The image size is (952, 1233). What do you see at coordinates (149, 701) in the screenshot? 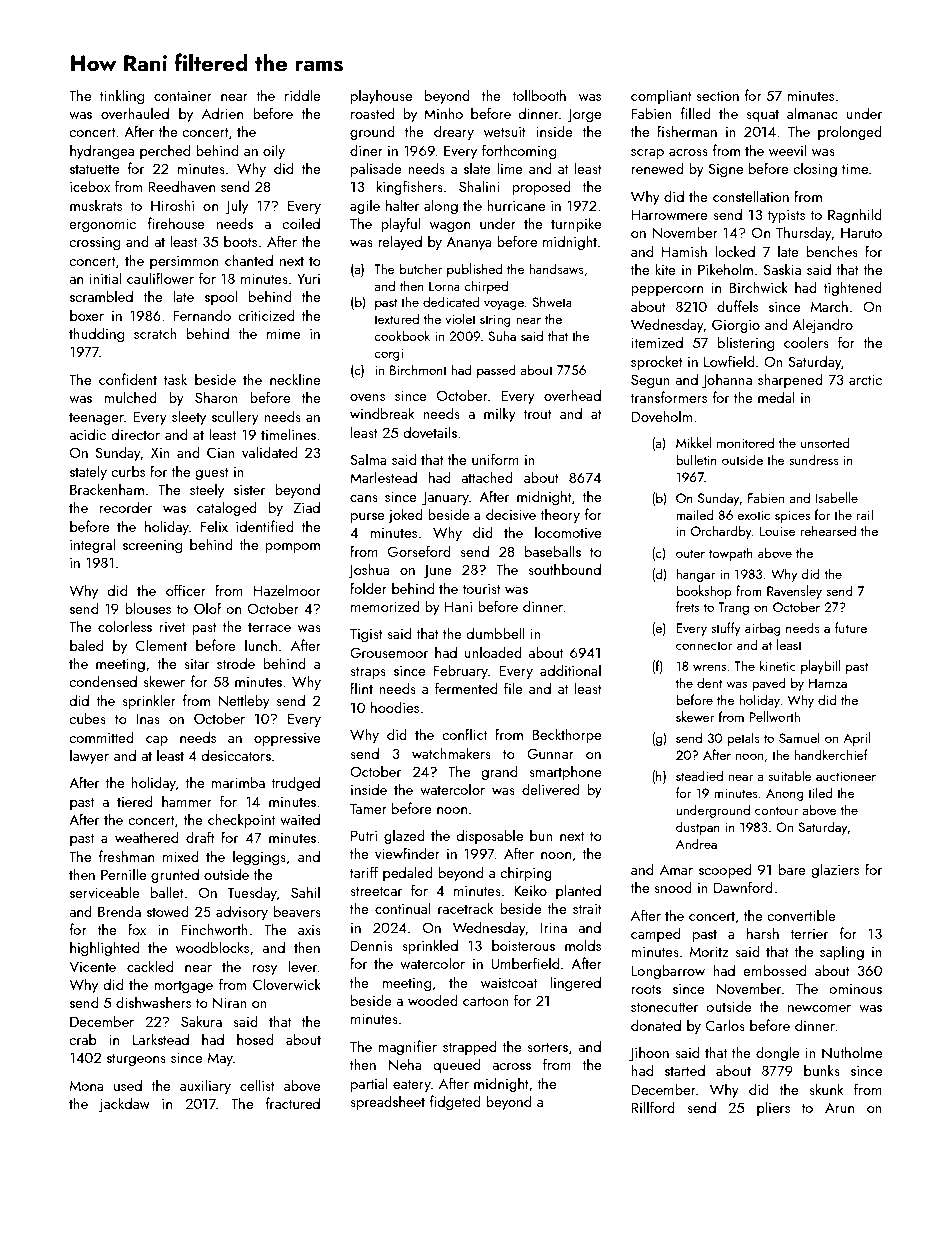
I see `sprinkler` at bounding box center [149, 701].
